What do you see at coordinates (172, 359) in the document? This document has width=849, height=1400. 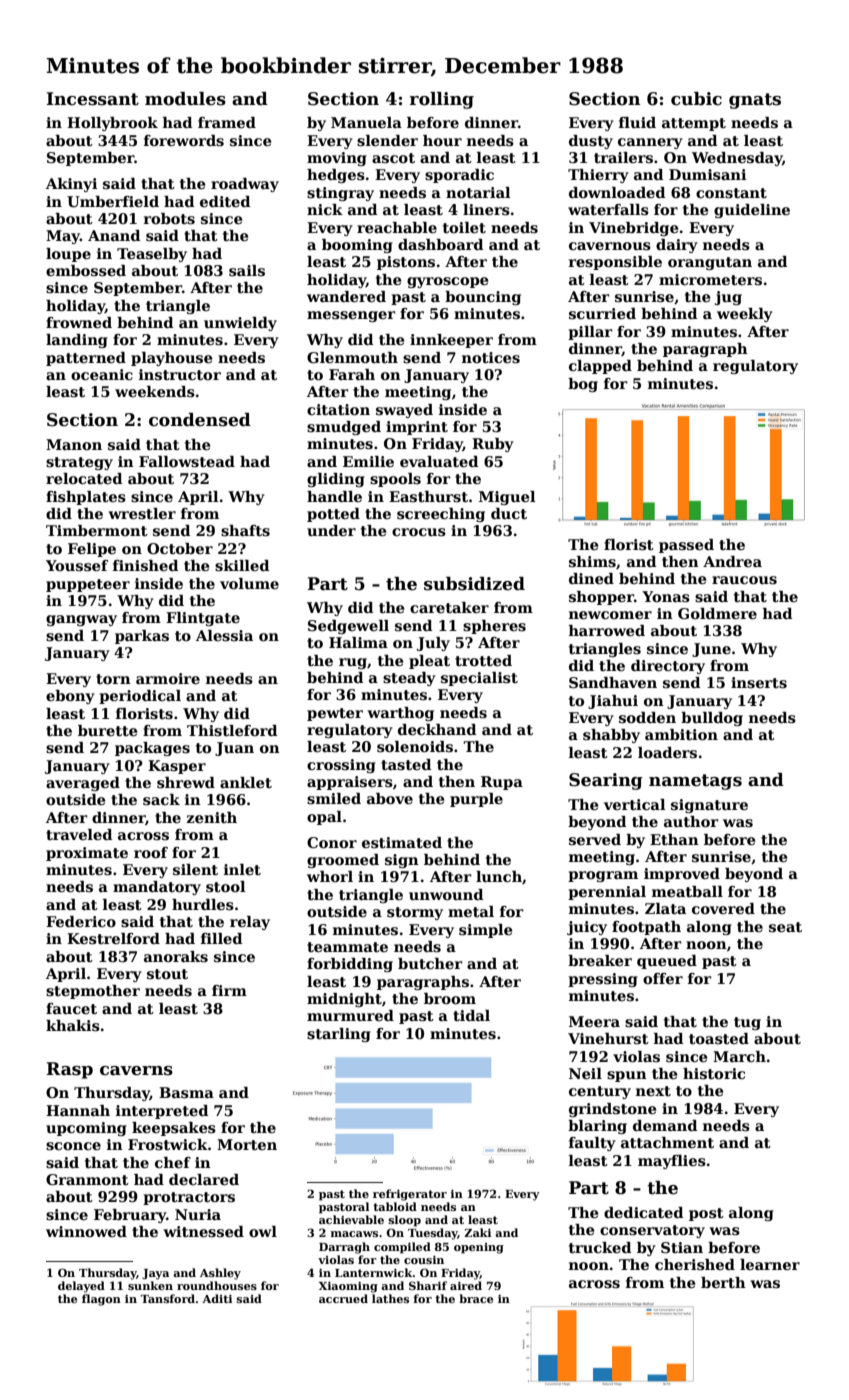 I see `playhouse` at bounding box center [172, 359].
